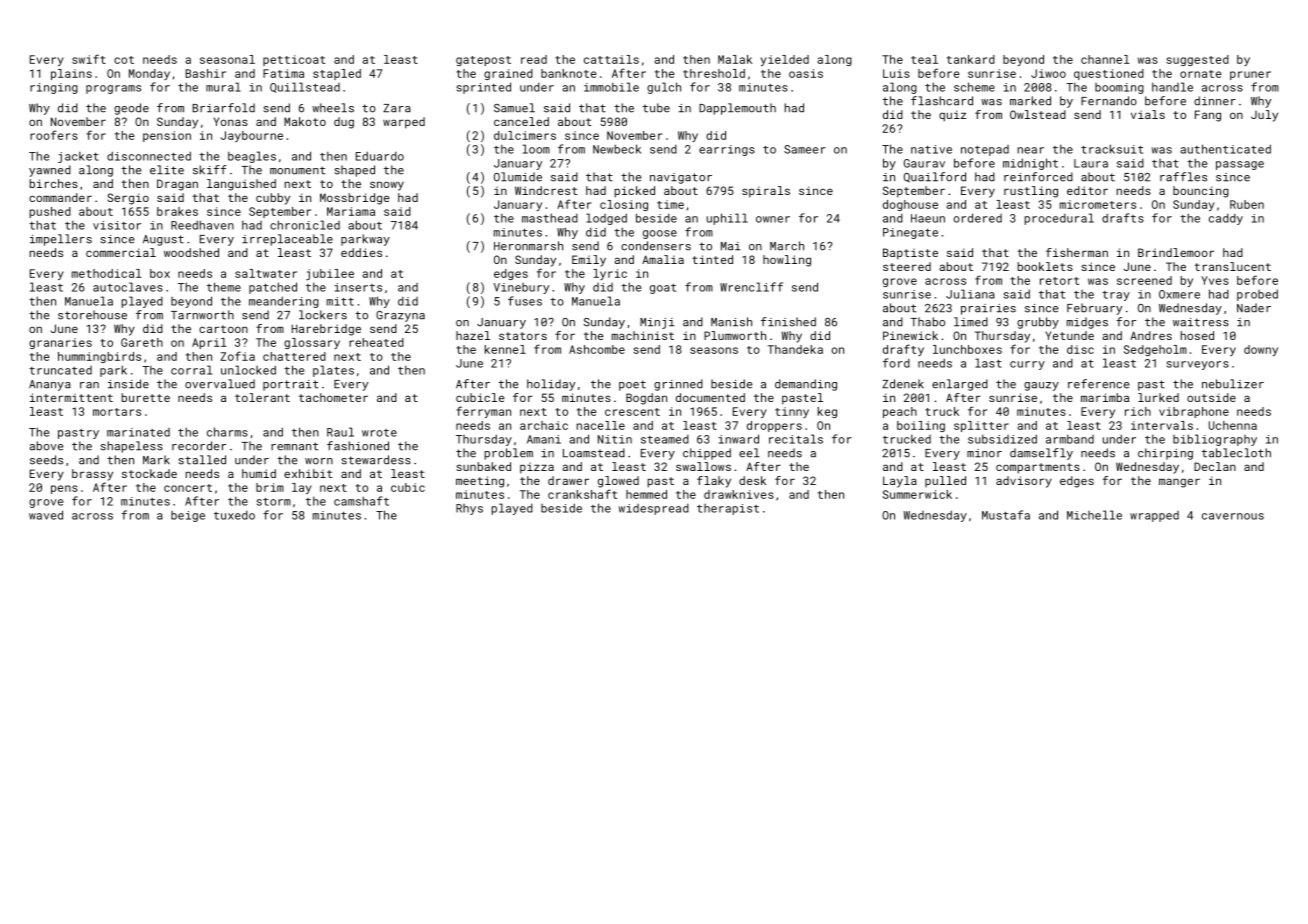 The image size is (1308, 924). I want to click on Oxmere, so click(1179, 294).
